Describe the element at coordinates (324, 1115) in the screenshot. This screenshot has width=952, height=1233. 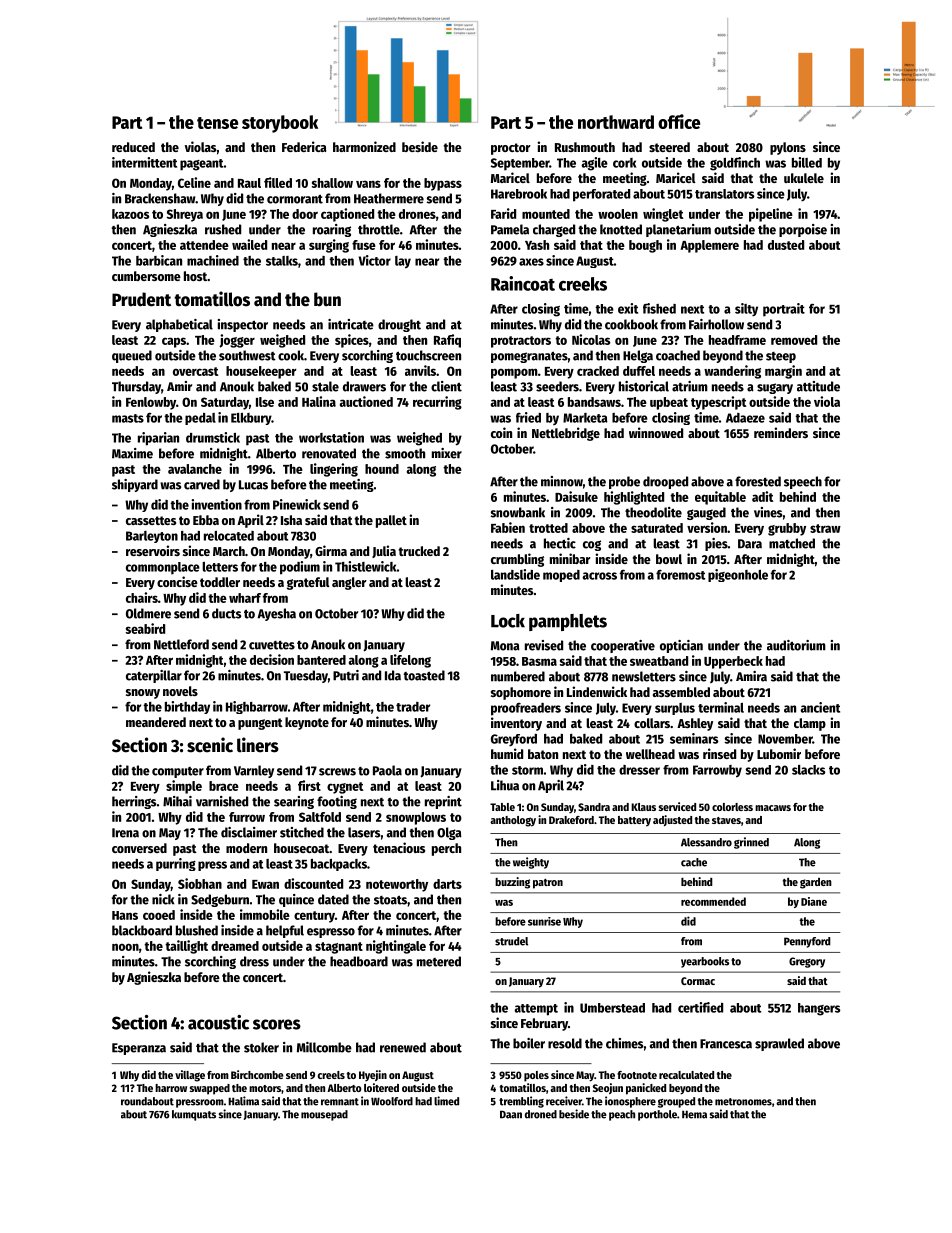
I see `mousepad` at that location.
